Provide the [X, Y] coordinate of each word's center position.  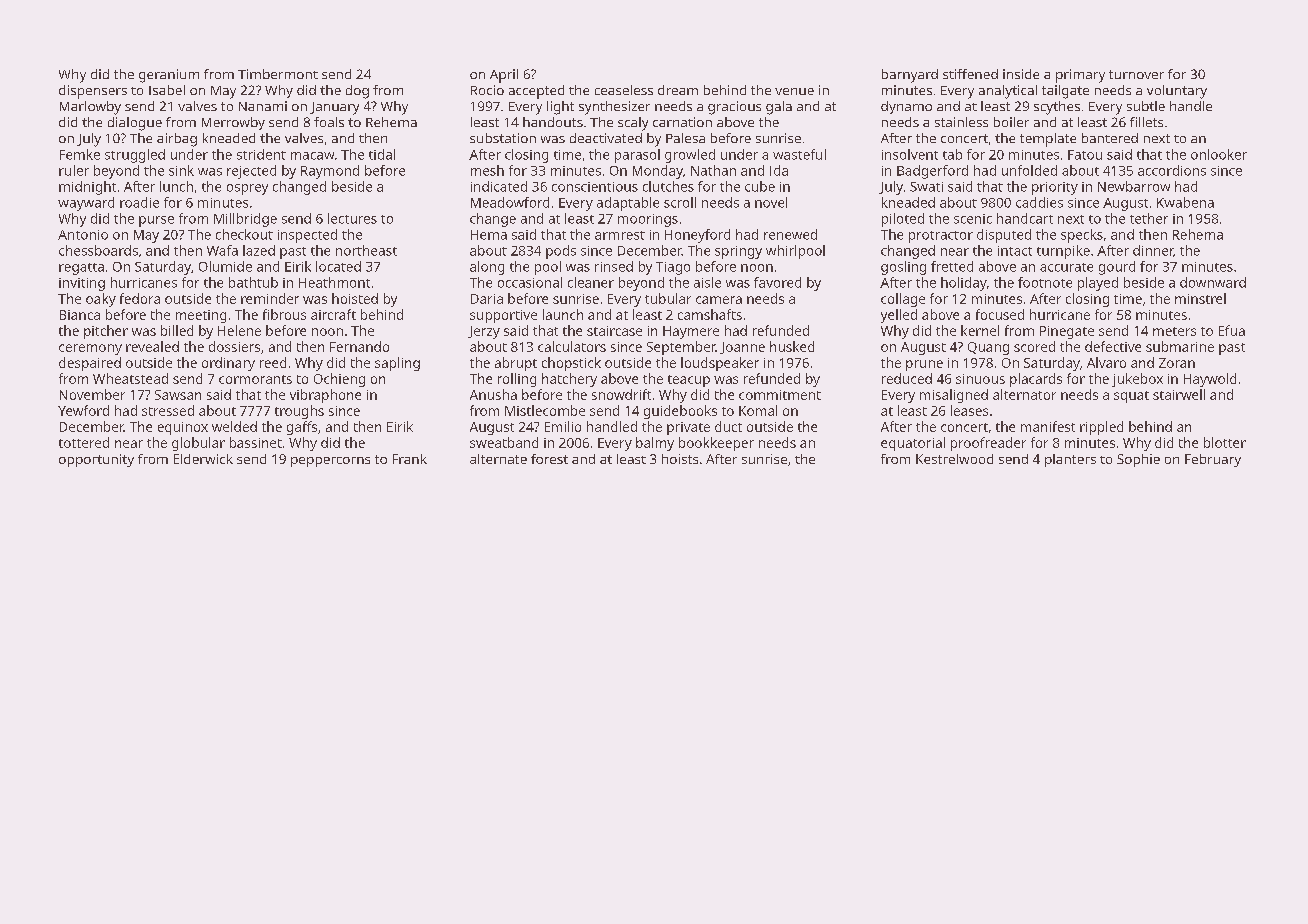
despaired [90, 364]
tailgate [1065, 92]
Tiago [673, 268]
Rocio [487, 90]
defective [1113, 346]
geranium [169, 76]
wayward [86, 204]
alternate [498, 459]
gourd [1117, 268]
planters [1070, 460]
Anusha [493, 394]
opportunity [96, 460]
